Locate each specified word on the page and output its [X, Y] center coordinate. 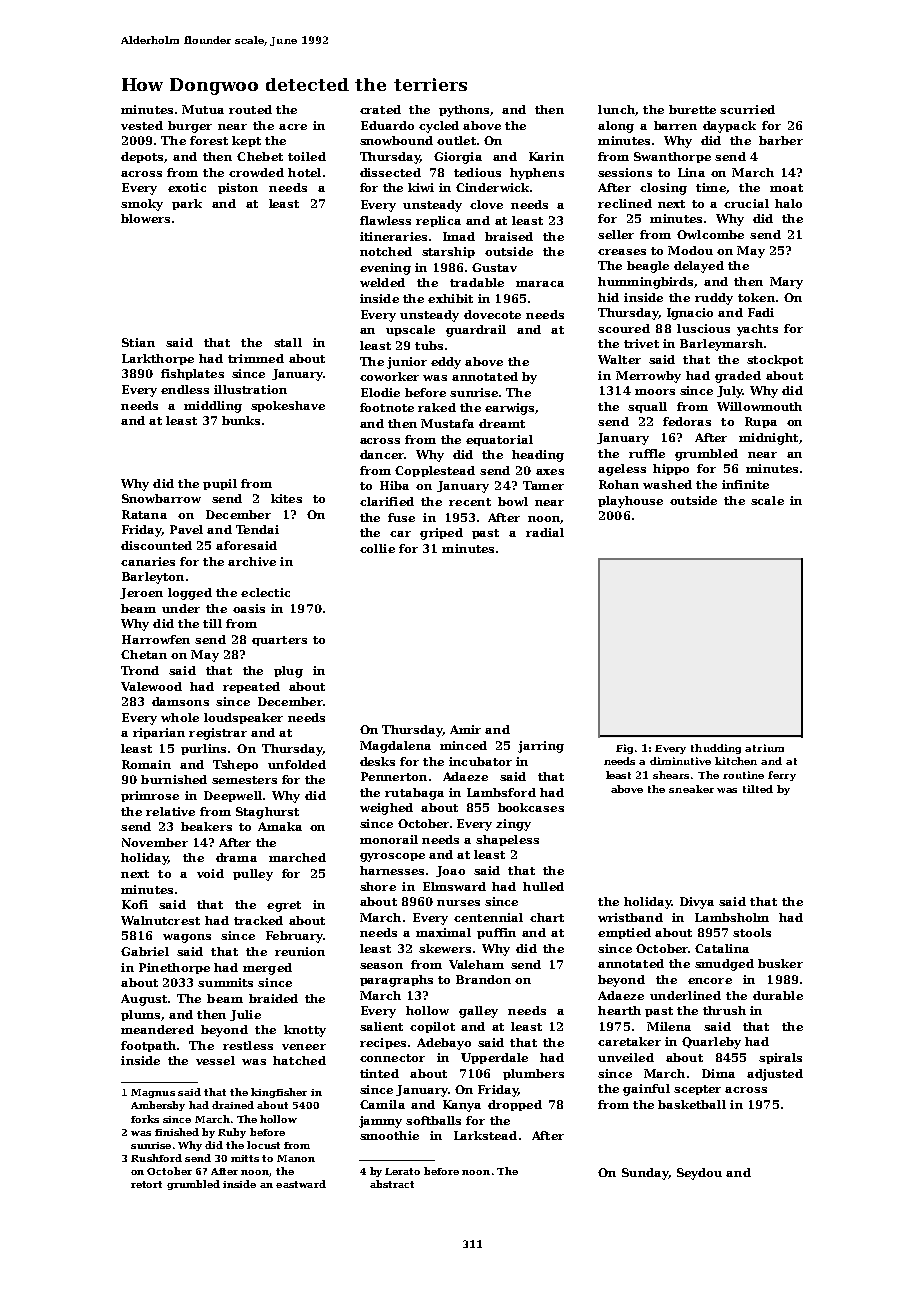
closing [663, 189]
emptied [624, 933]
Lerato [402, 1171]
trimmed [256, 358]
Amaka [280, 826]
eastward [301, 1184]
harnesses [392, 870]
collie [377, 548]
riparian [159, 733]
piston [238, 188]
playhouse [630, 502]
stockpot [775, 360]
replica [438, 221]
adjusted [775, 1075]
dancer [382, 454]
